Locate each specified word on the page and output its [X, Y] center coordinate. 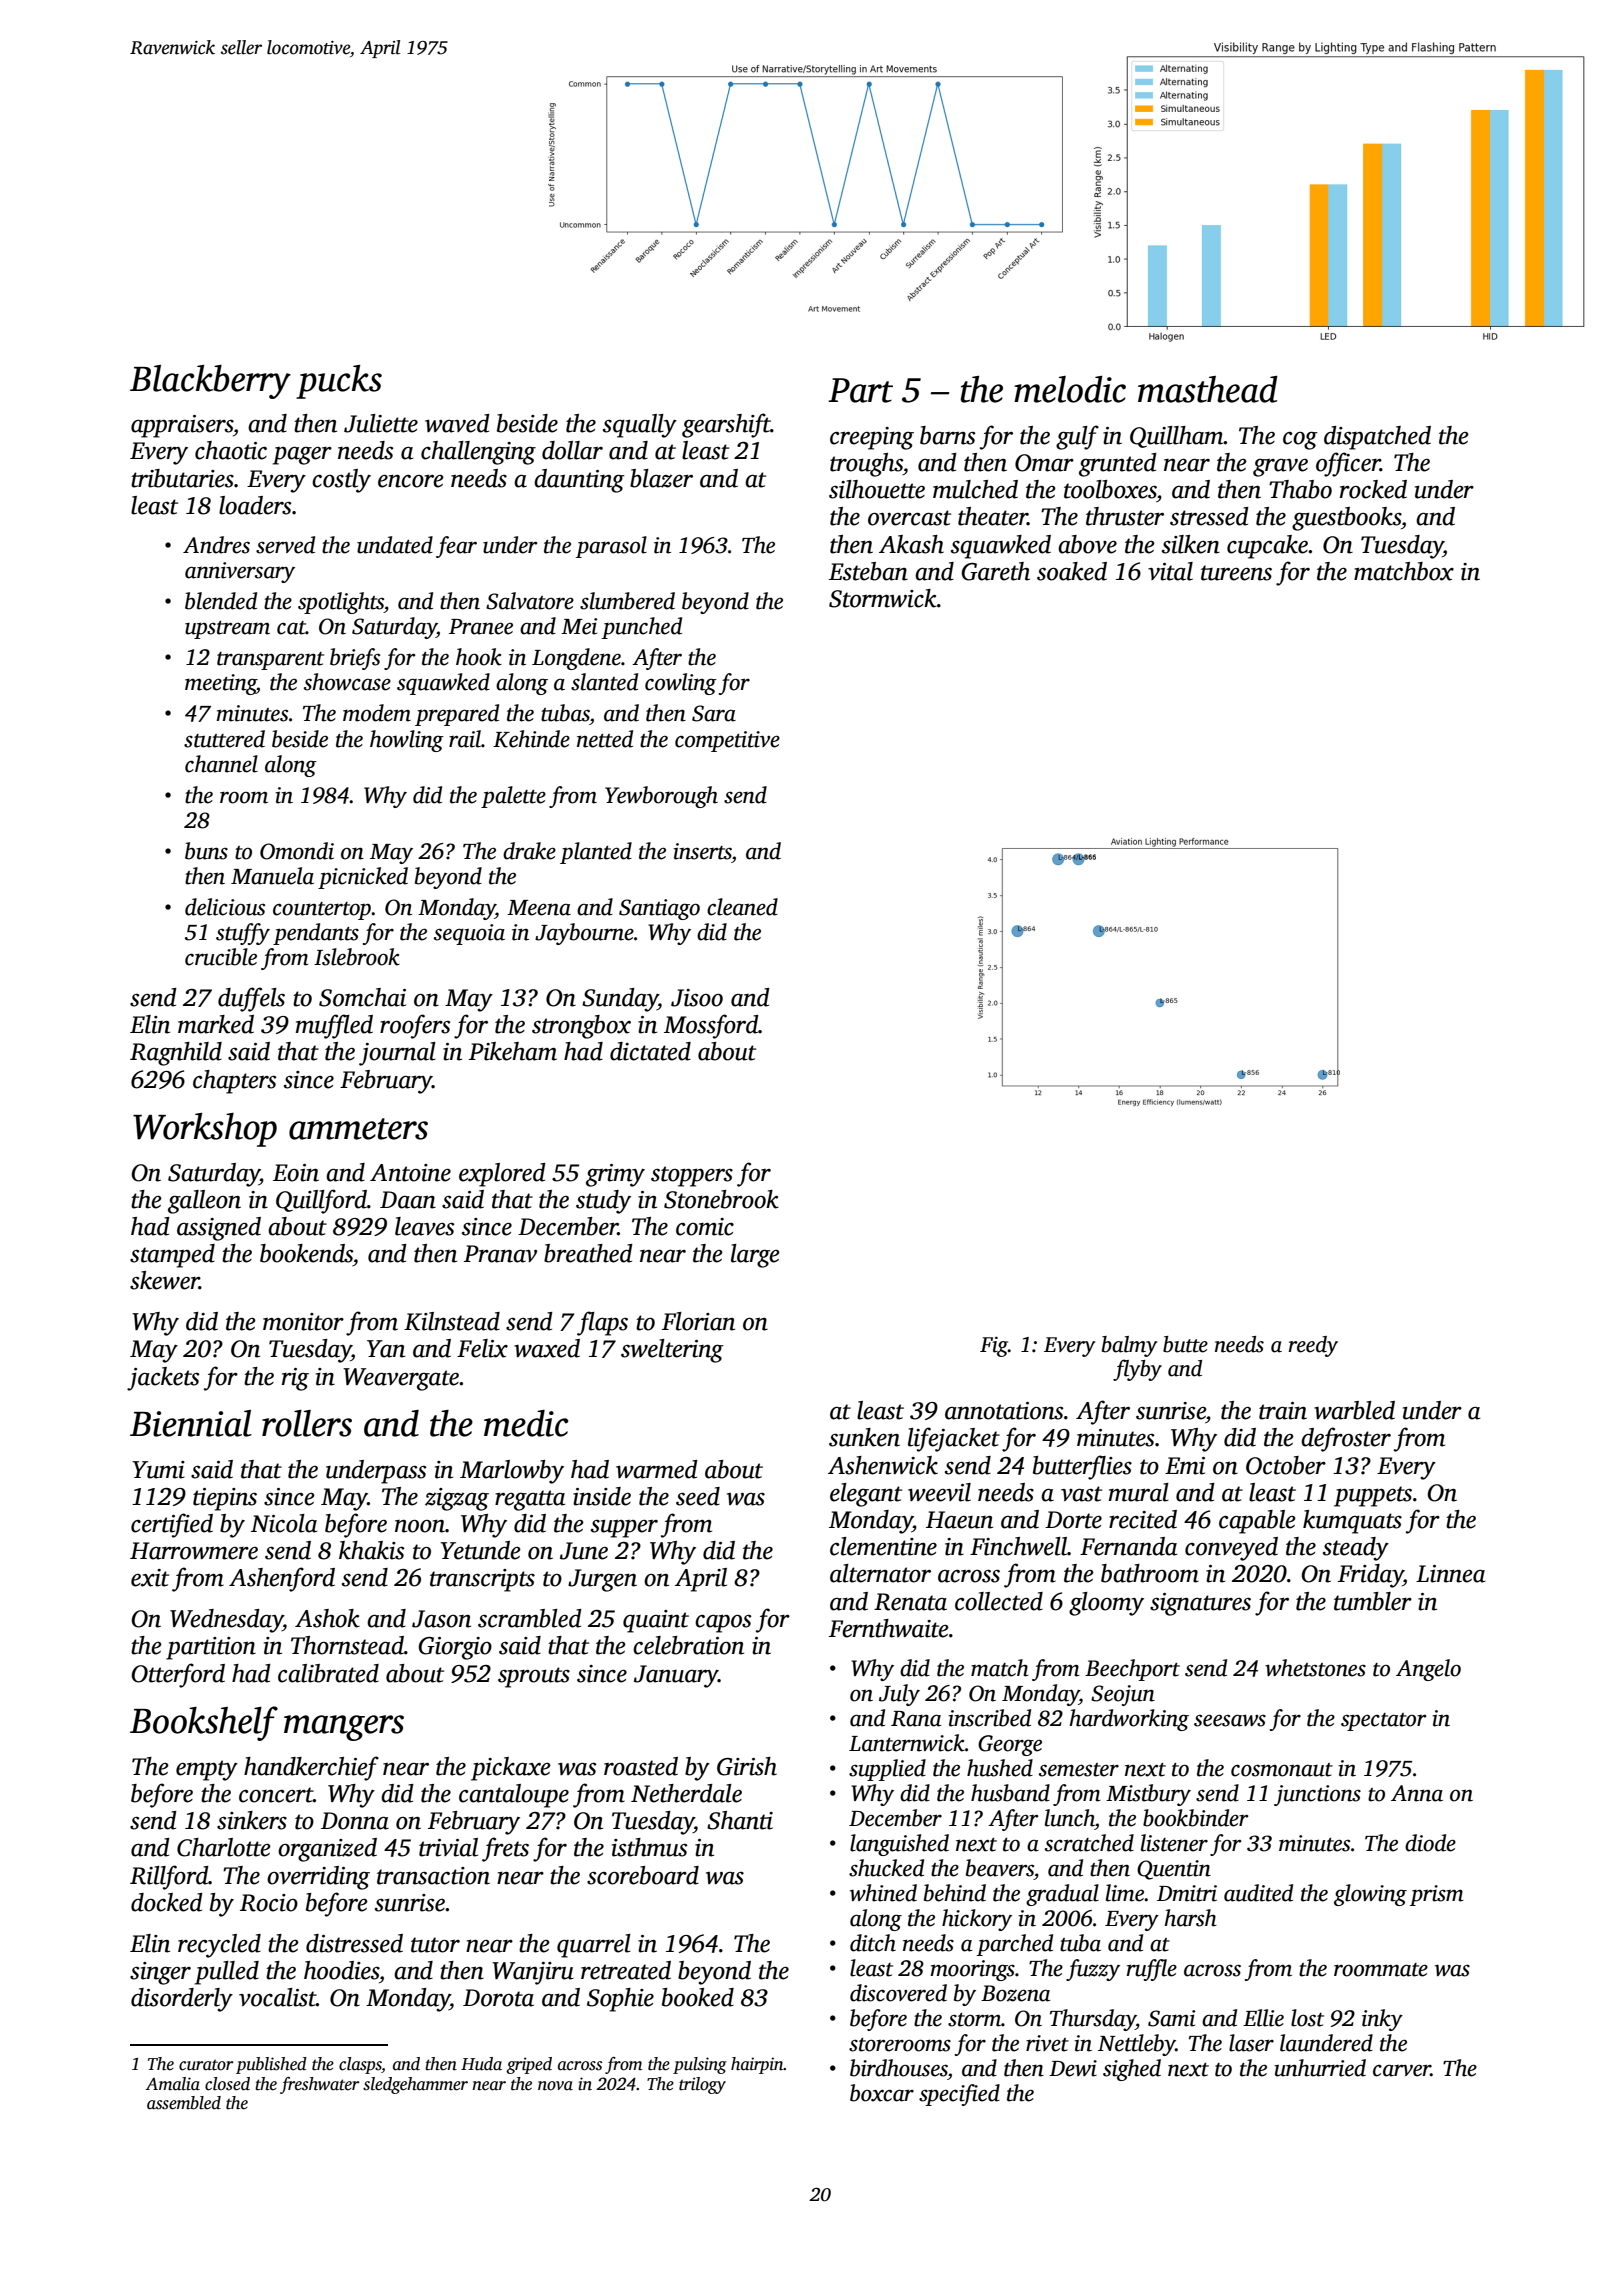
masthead [1208, 389]
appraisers [182, 426]
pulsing [700, 2065]
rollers [307, 1423]
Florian [698, 1321]
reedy [1313, 1346]
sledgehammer [415, 2085]
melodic [1070, 389]
